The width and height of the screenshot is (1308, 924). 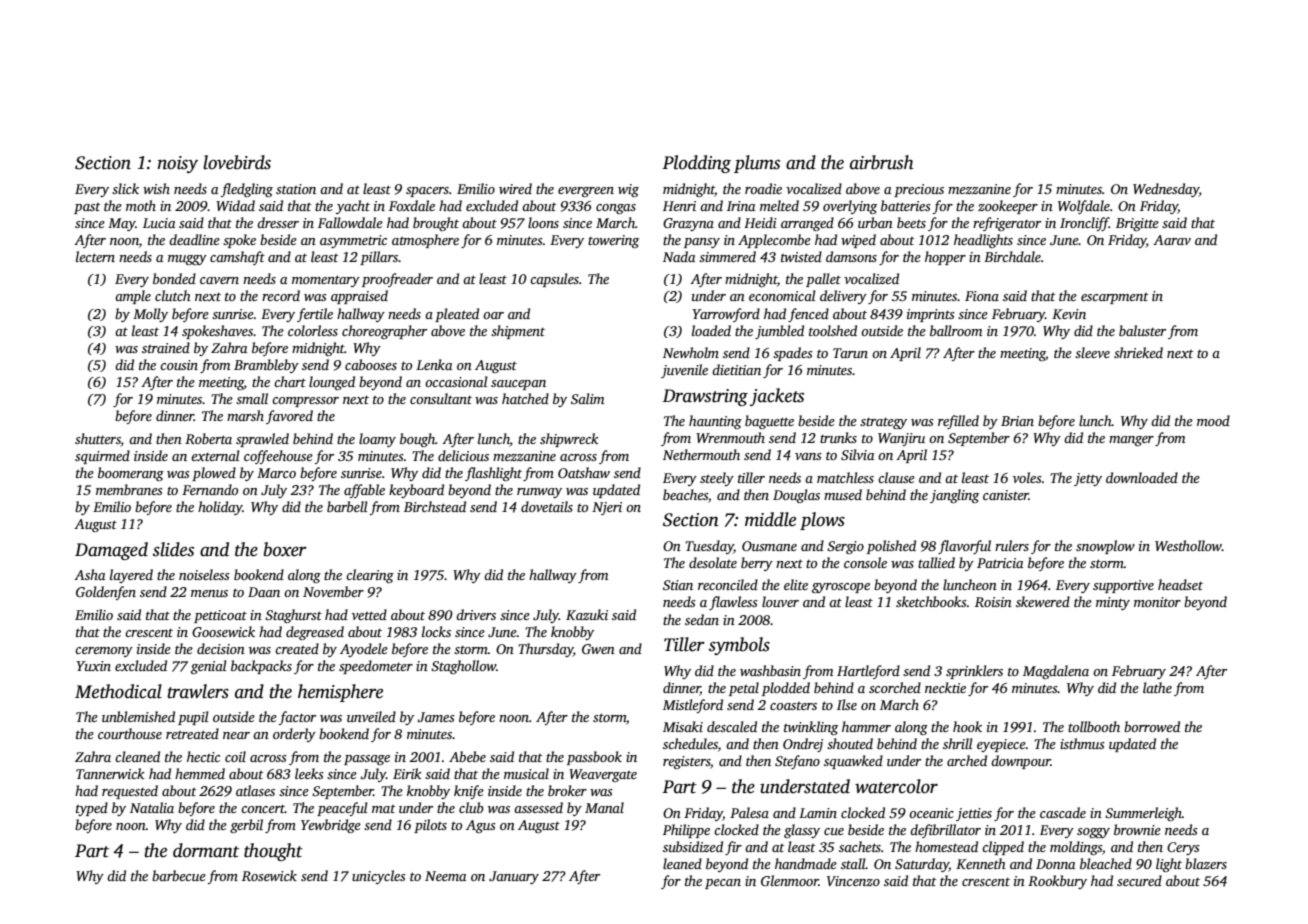 I want to click on barbecue, so click(x=179, y=875).
